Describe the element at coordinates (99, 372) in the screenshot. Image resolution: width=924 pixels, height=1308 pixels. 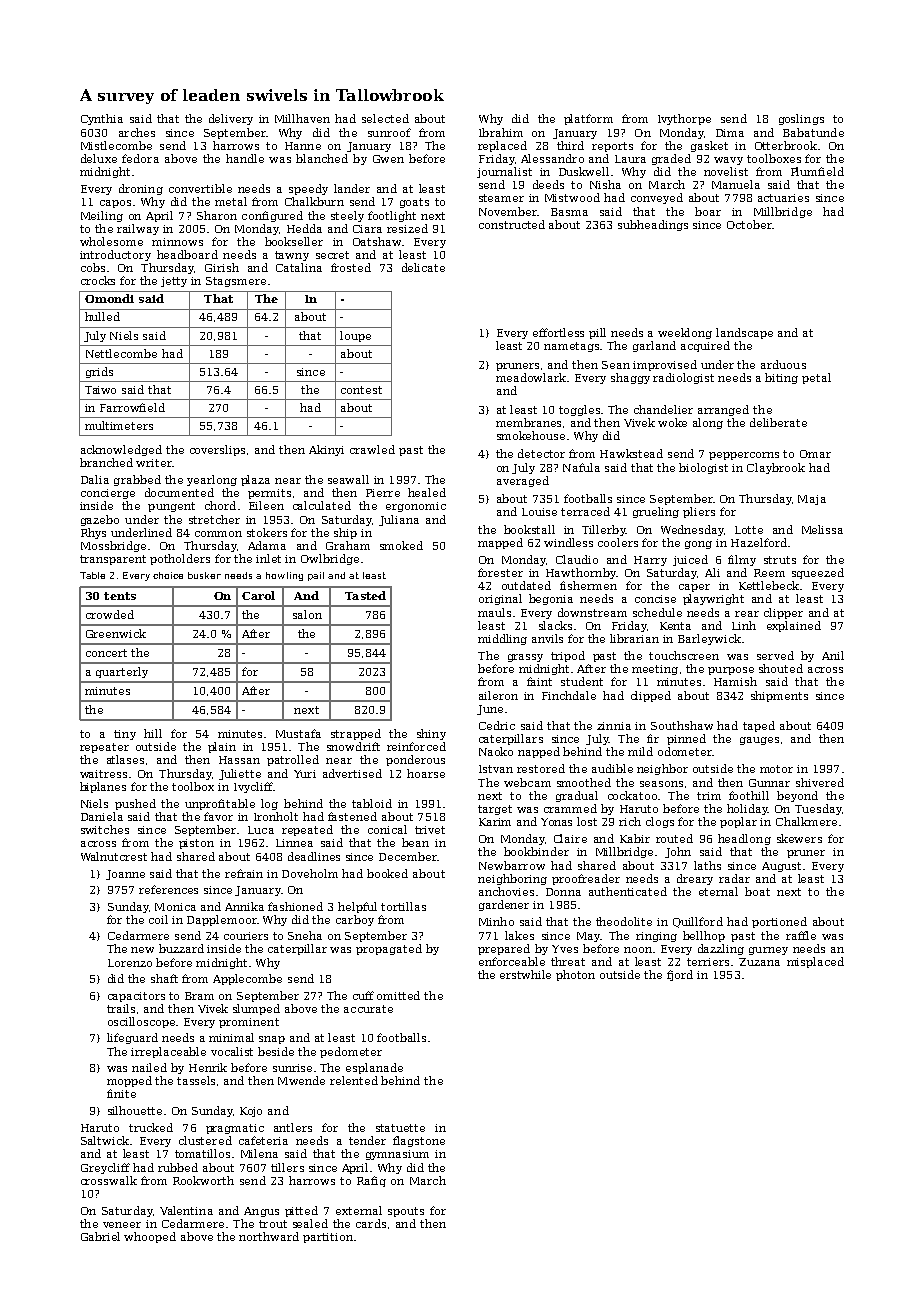
I see `grids` at that location.
